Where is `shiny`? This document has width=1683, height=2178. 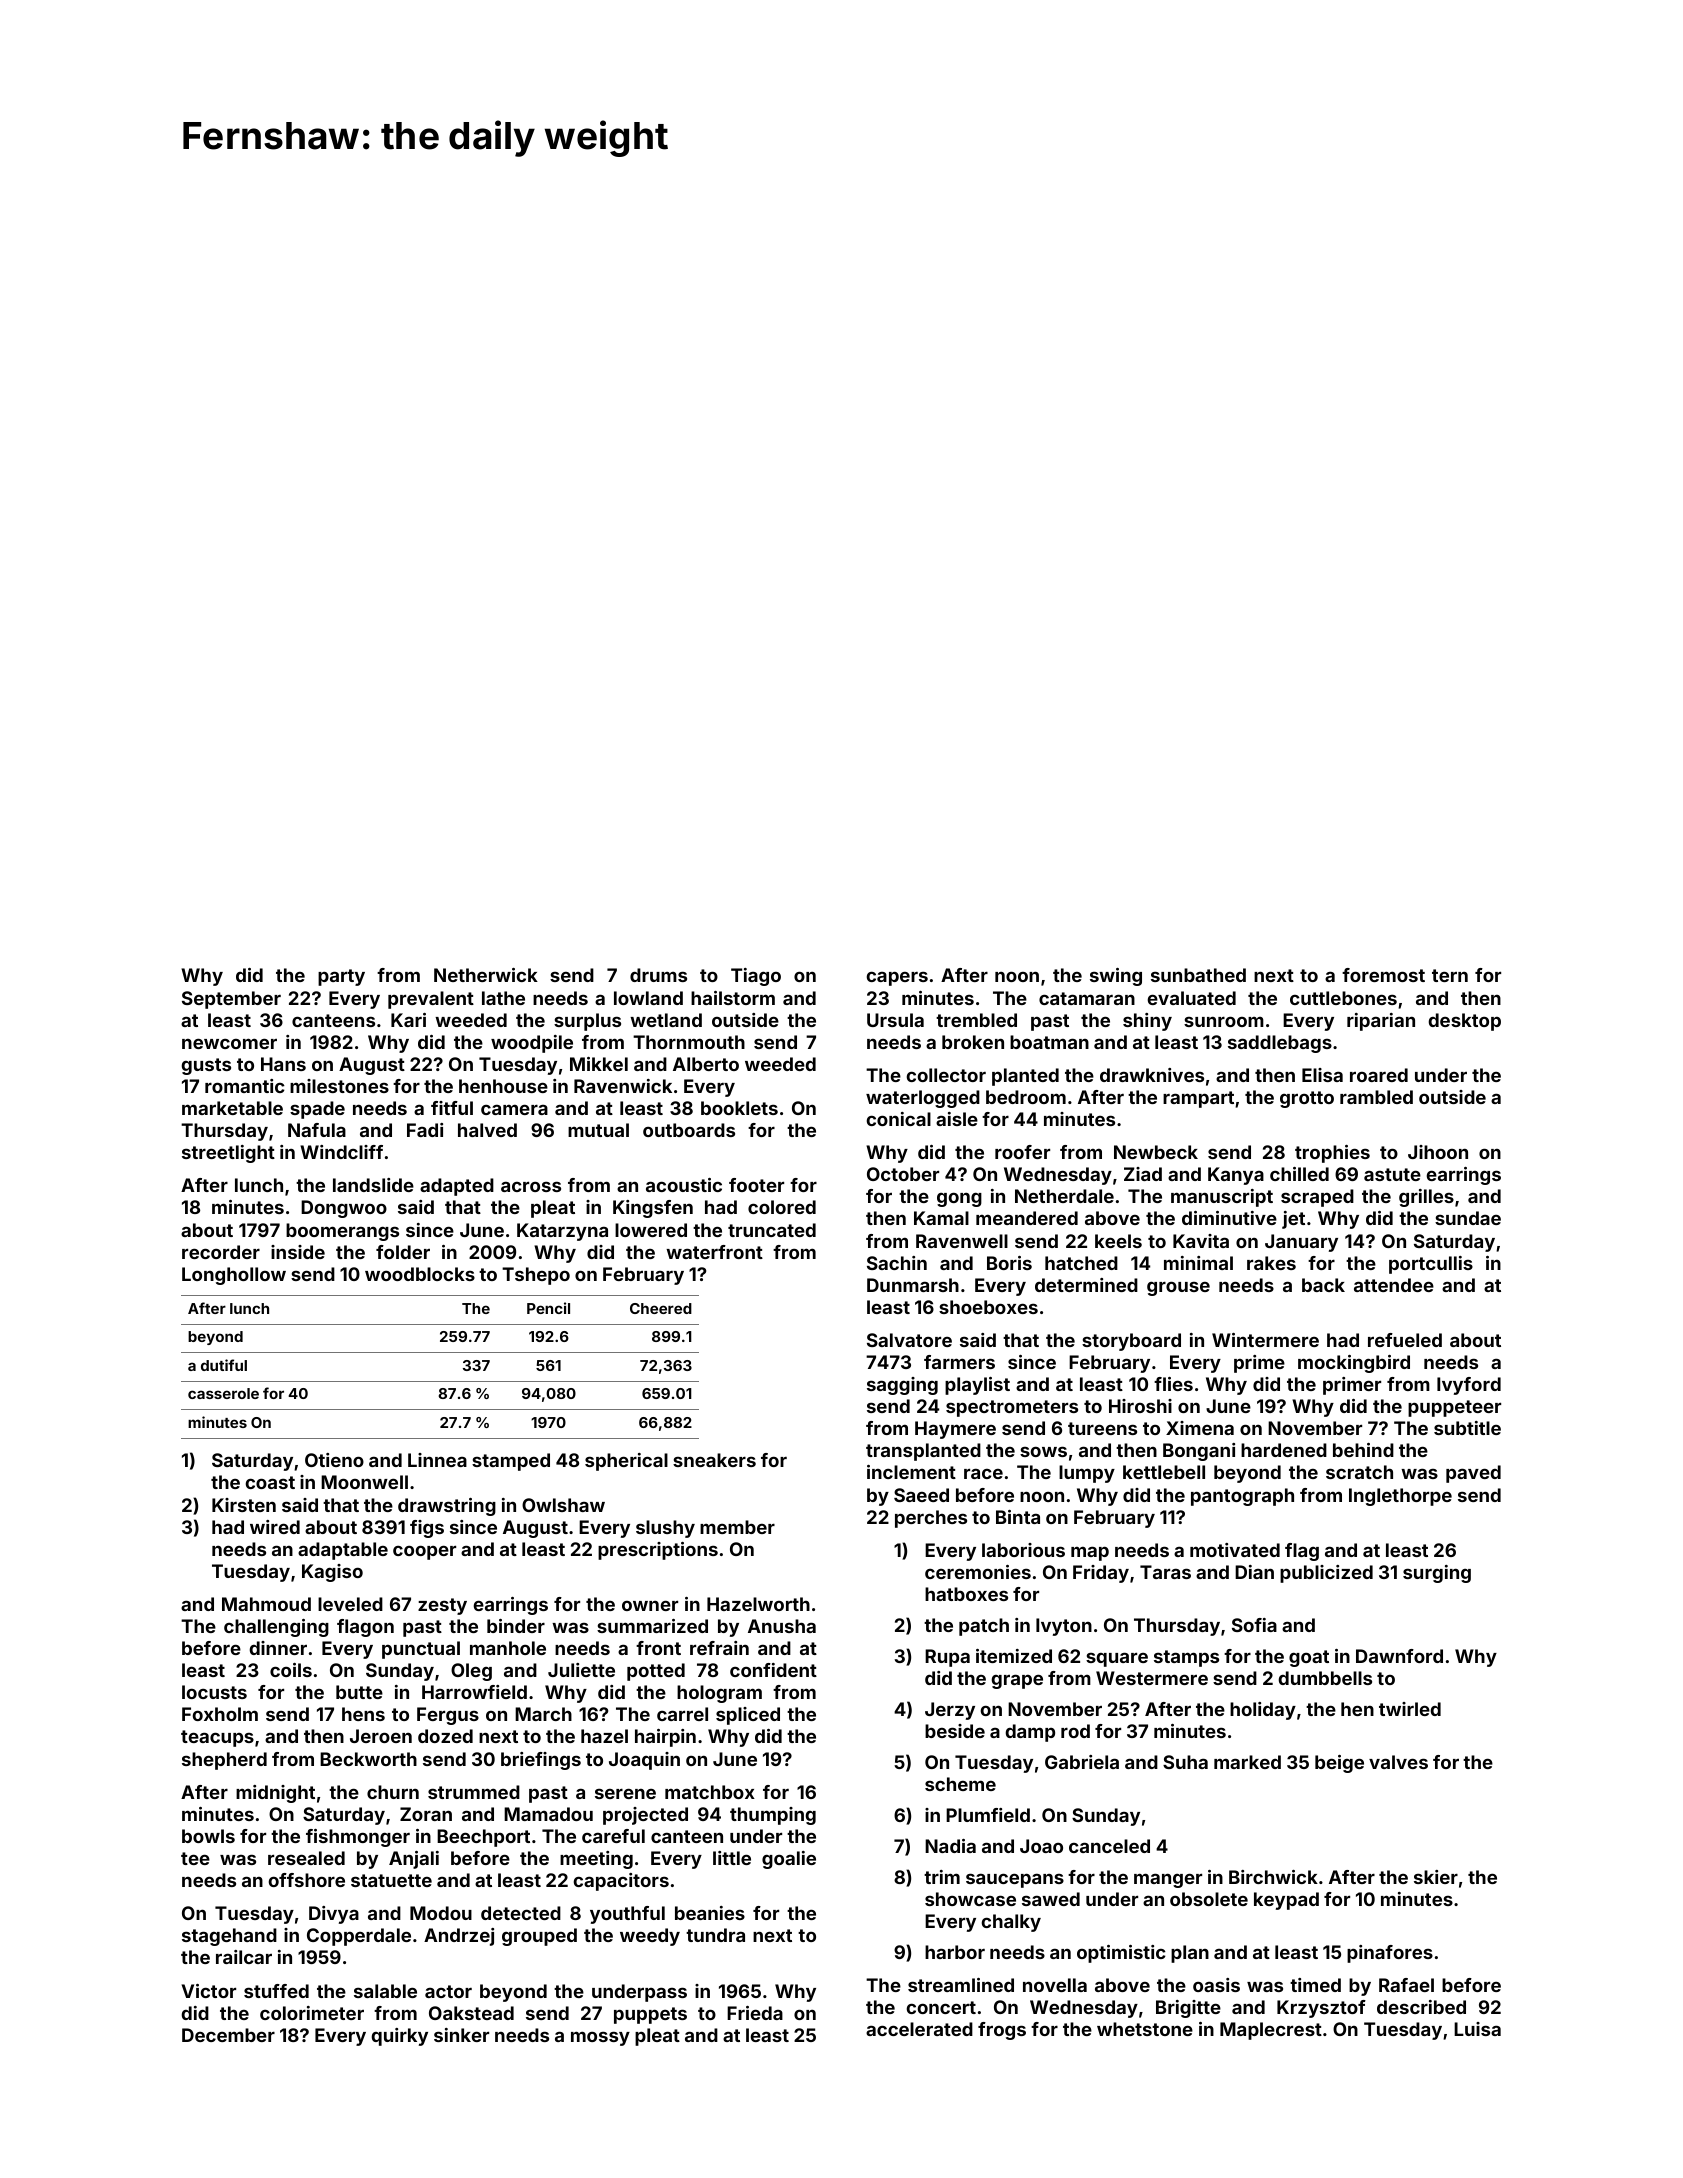 shiny is located at coordinates (1147, 1022).
